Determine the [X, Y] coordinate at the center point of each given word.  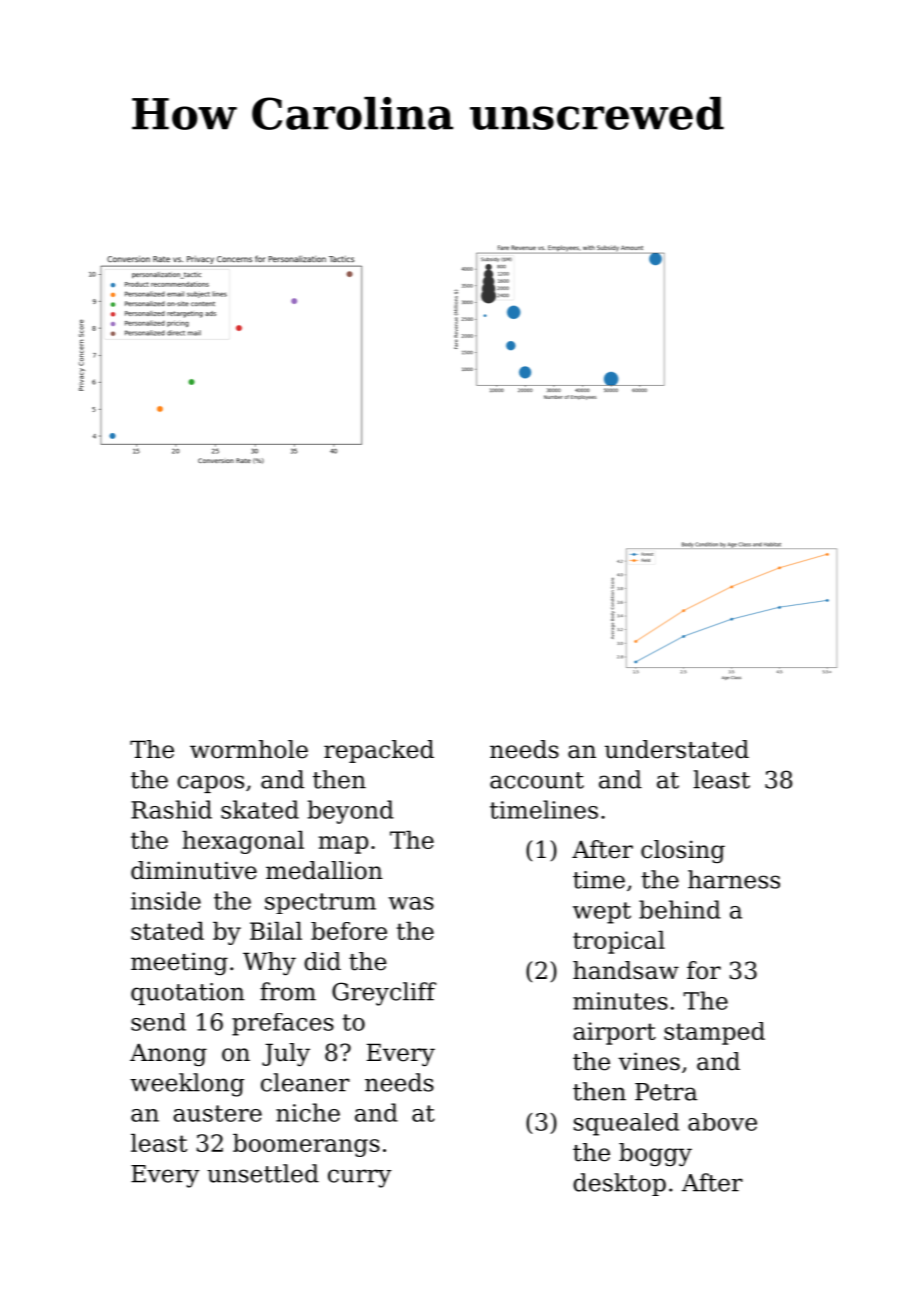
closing [683, 851]
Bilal [276, 931]
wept [602, 913]
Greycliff [384, 994]
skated [260, 809]
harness [734, 879]
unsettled [263, 1173]
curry [360, 1178]
